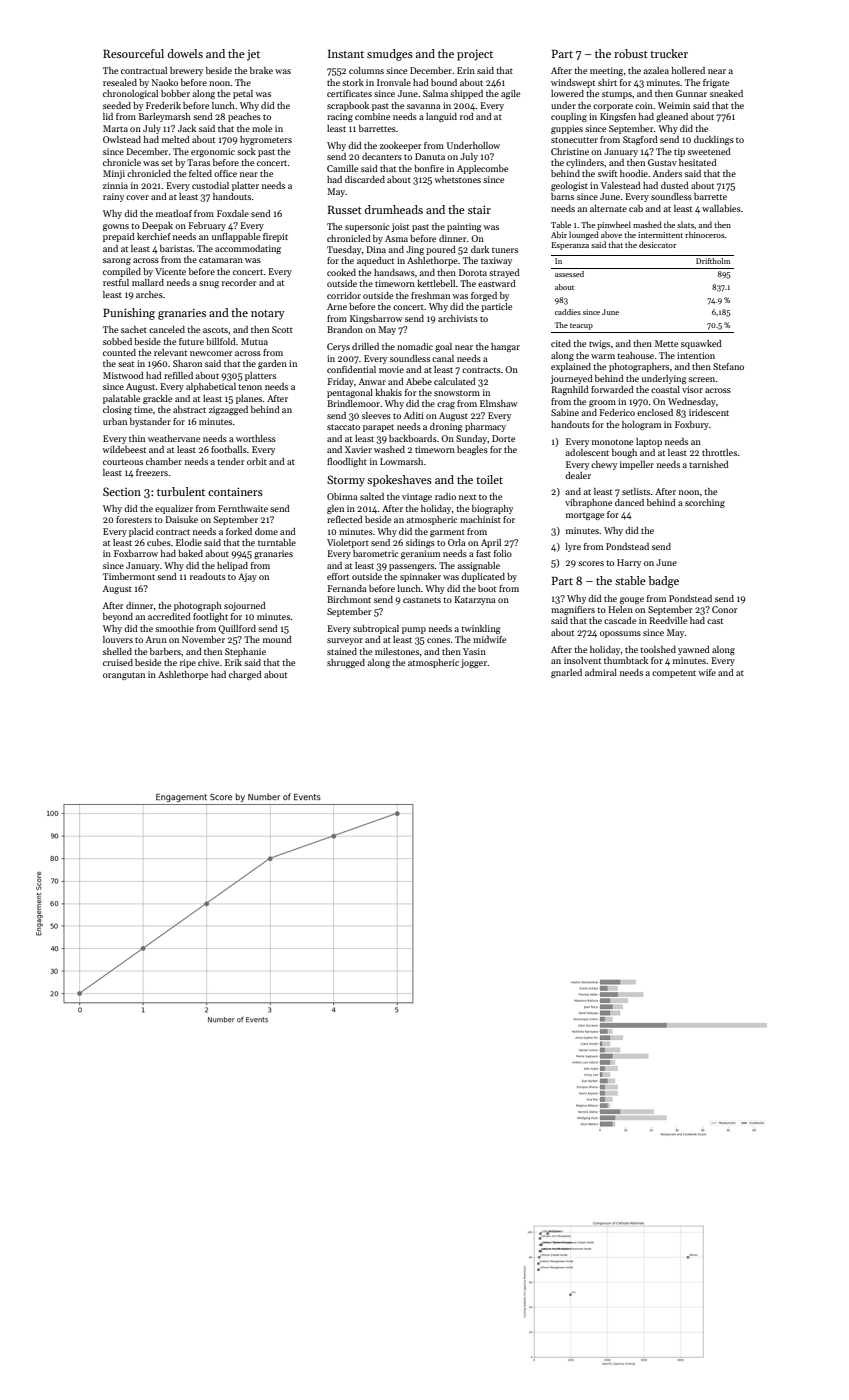 The image size is (849, 1400). Describe the element at coordinates (115, 128) in the screenshot. I see `Marta` at that location.
